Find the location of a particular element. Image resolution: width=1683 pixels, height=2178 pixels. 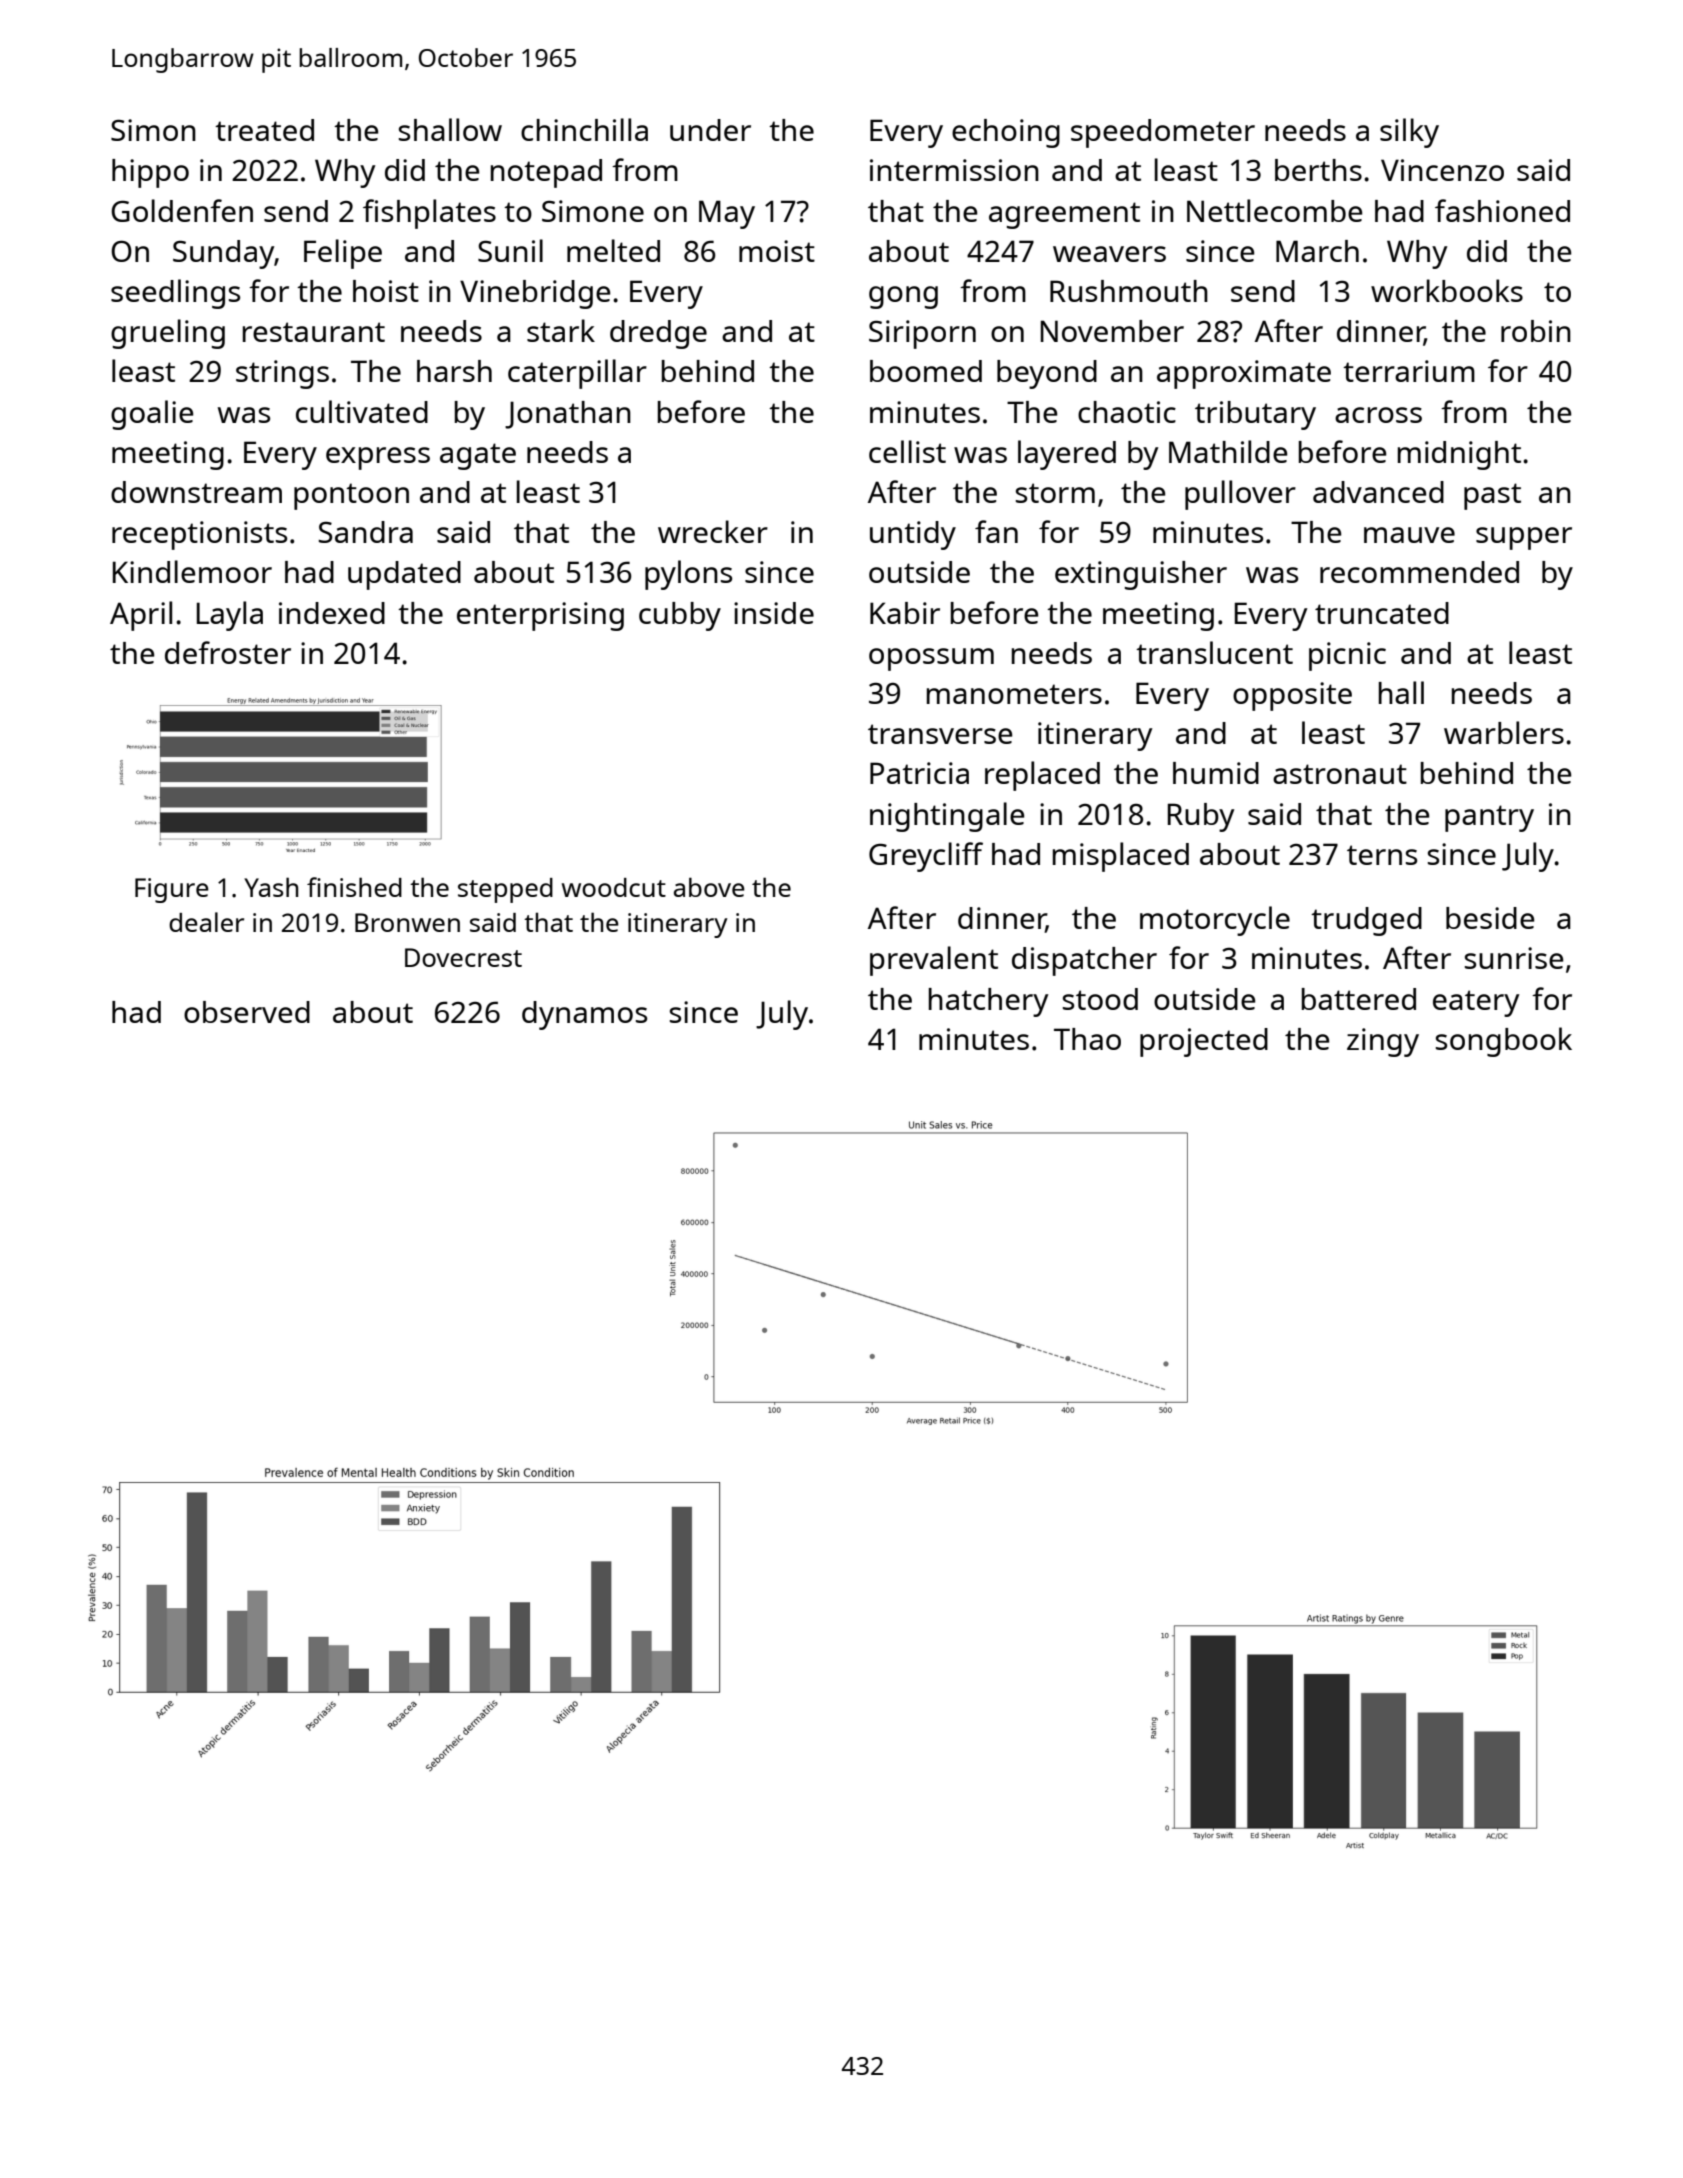

treated is located at coordinates (264, 130).
